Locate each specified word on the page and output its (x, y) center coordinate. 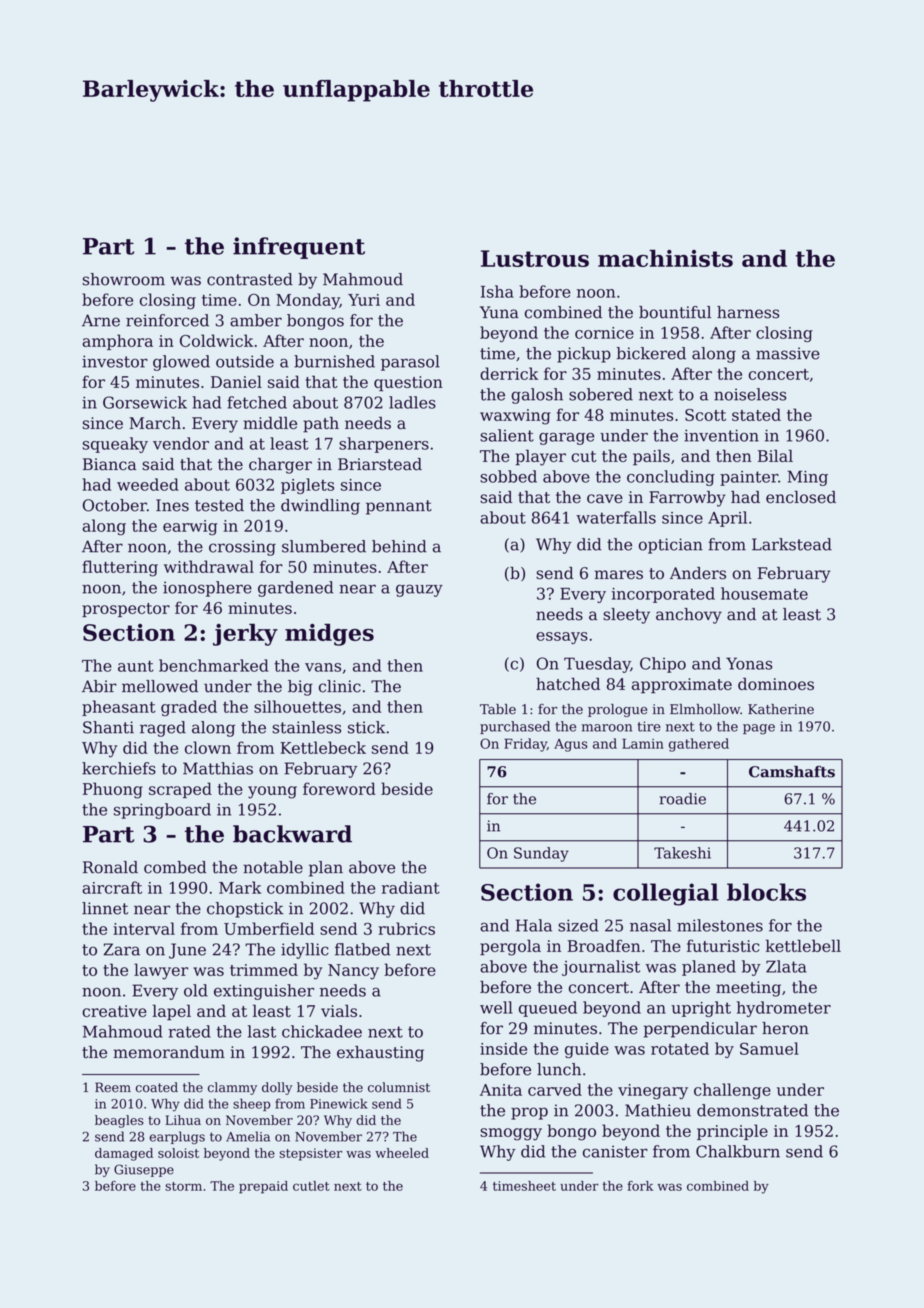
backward (292, 834)
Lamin (643, 743)
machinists (665, 258)
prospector (126, 610)
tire (649, 726)
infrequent (299, 248)
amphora (117, 342)
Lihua (183, 1120)
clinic (340, 686)
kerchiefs (119, 768)
